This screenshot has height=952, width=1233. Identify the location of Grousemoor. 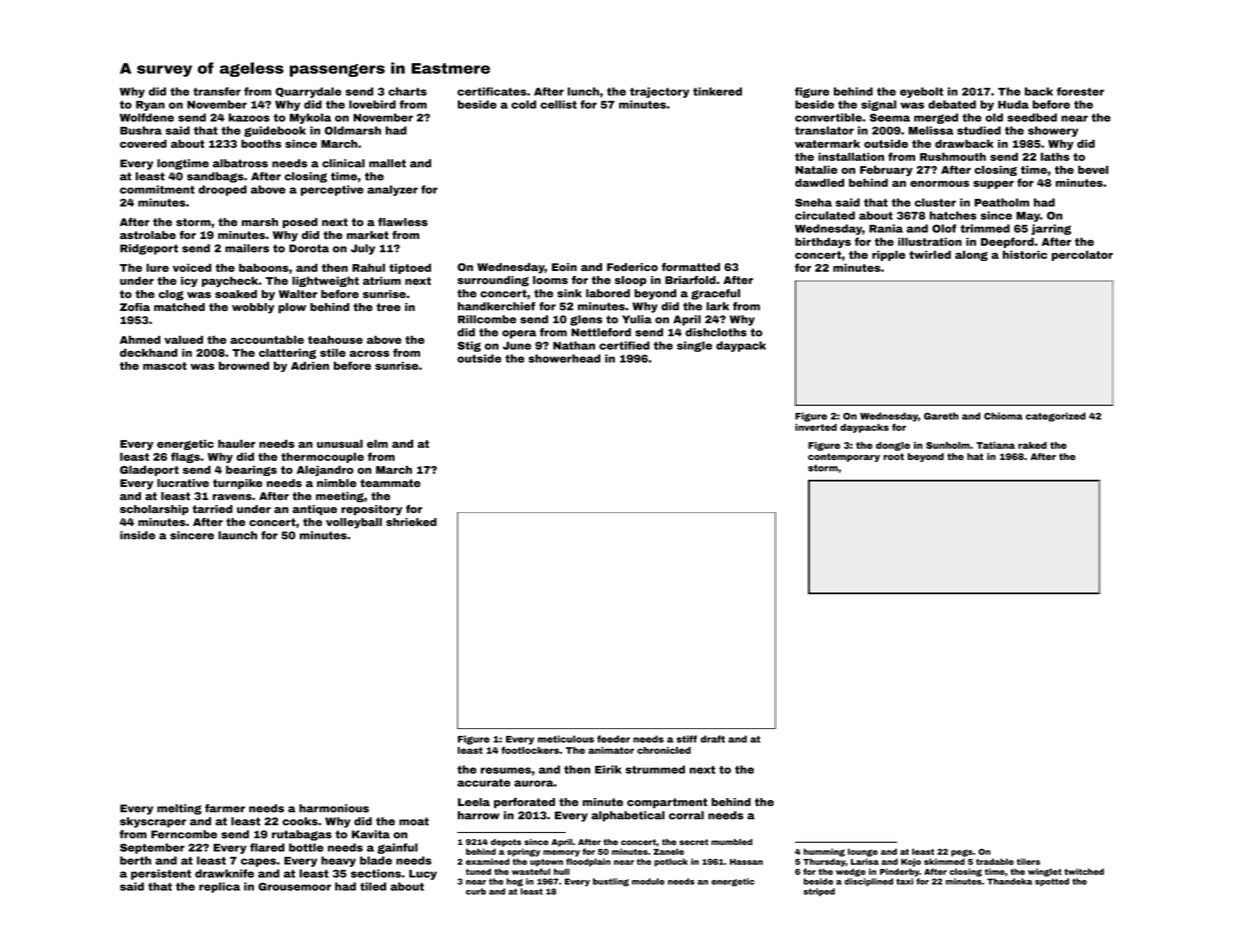
(294, 886).
